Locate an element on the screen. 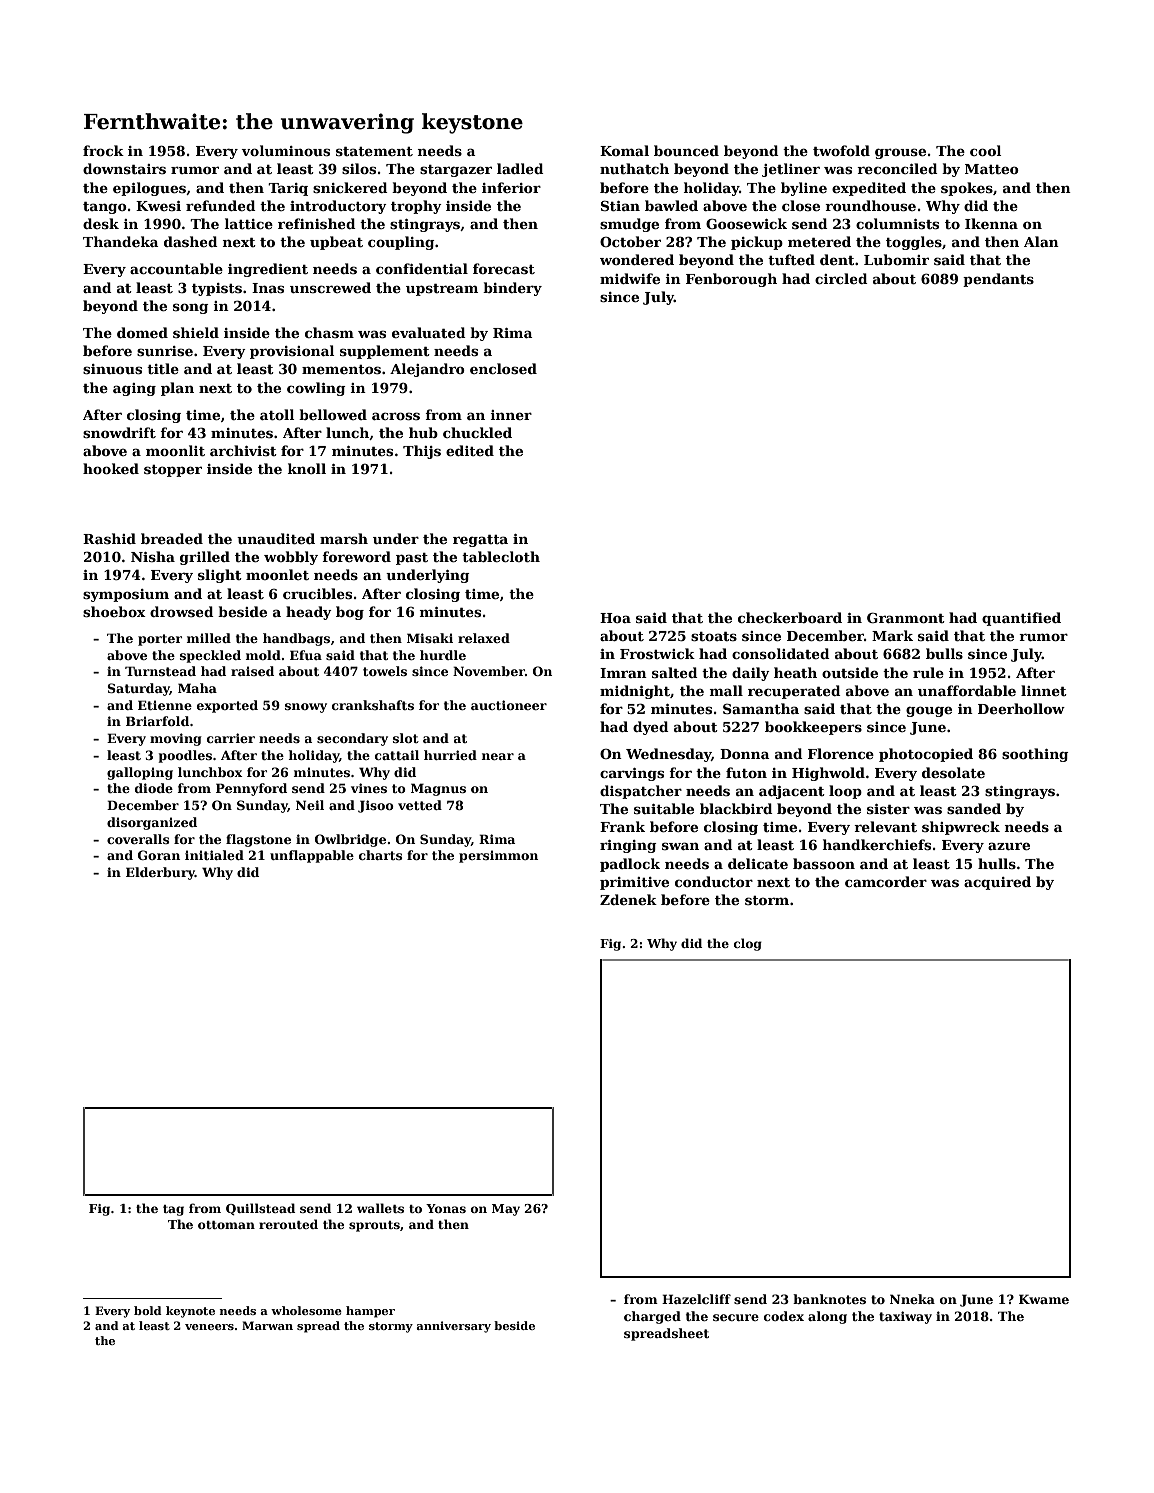  towels is located at coordinates (385, 671).
